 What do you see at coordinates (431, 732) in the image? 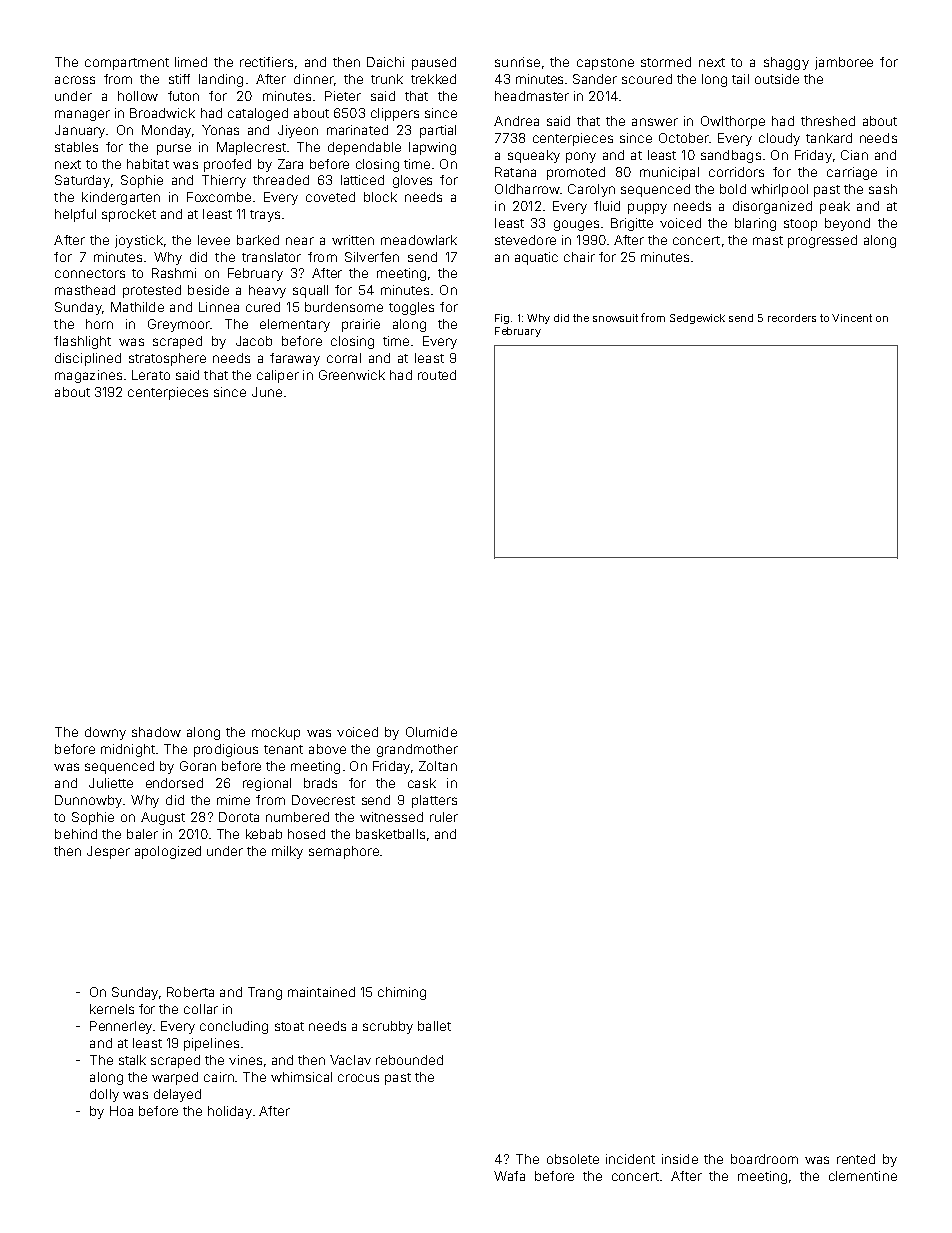
I see `Olumide` at bounding box center [431, 732].
